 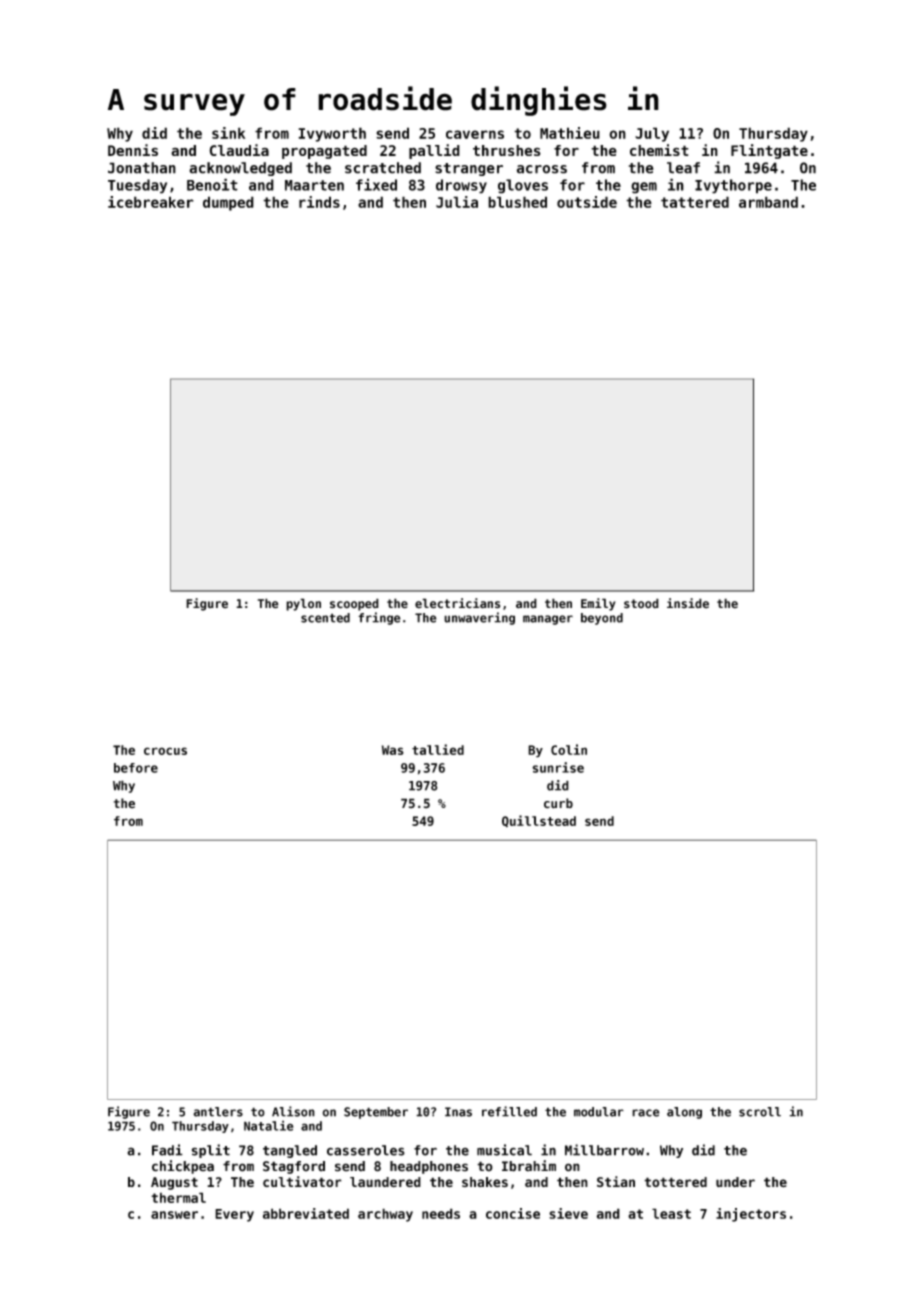 What do you see at coordinates (133, 150) in the document?
I see `Dennis` at bounding box center [133, 150].
